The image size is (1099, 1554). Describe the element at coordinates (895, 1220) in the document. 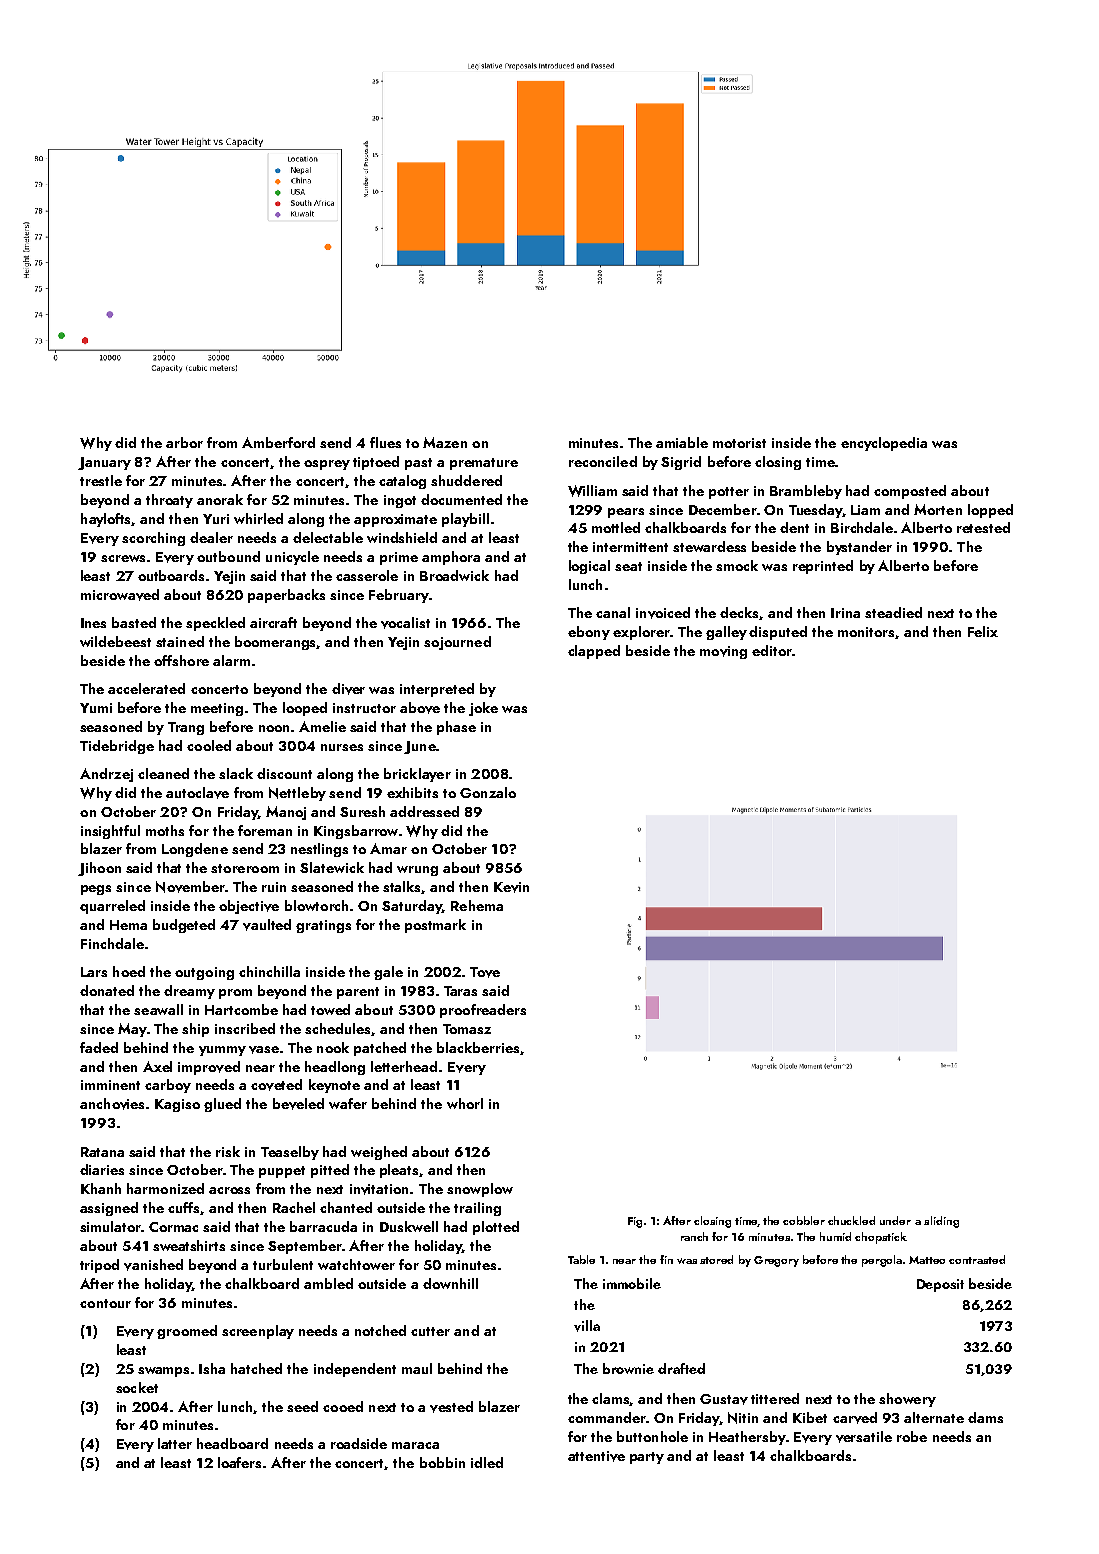

I see `under` at that location.
